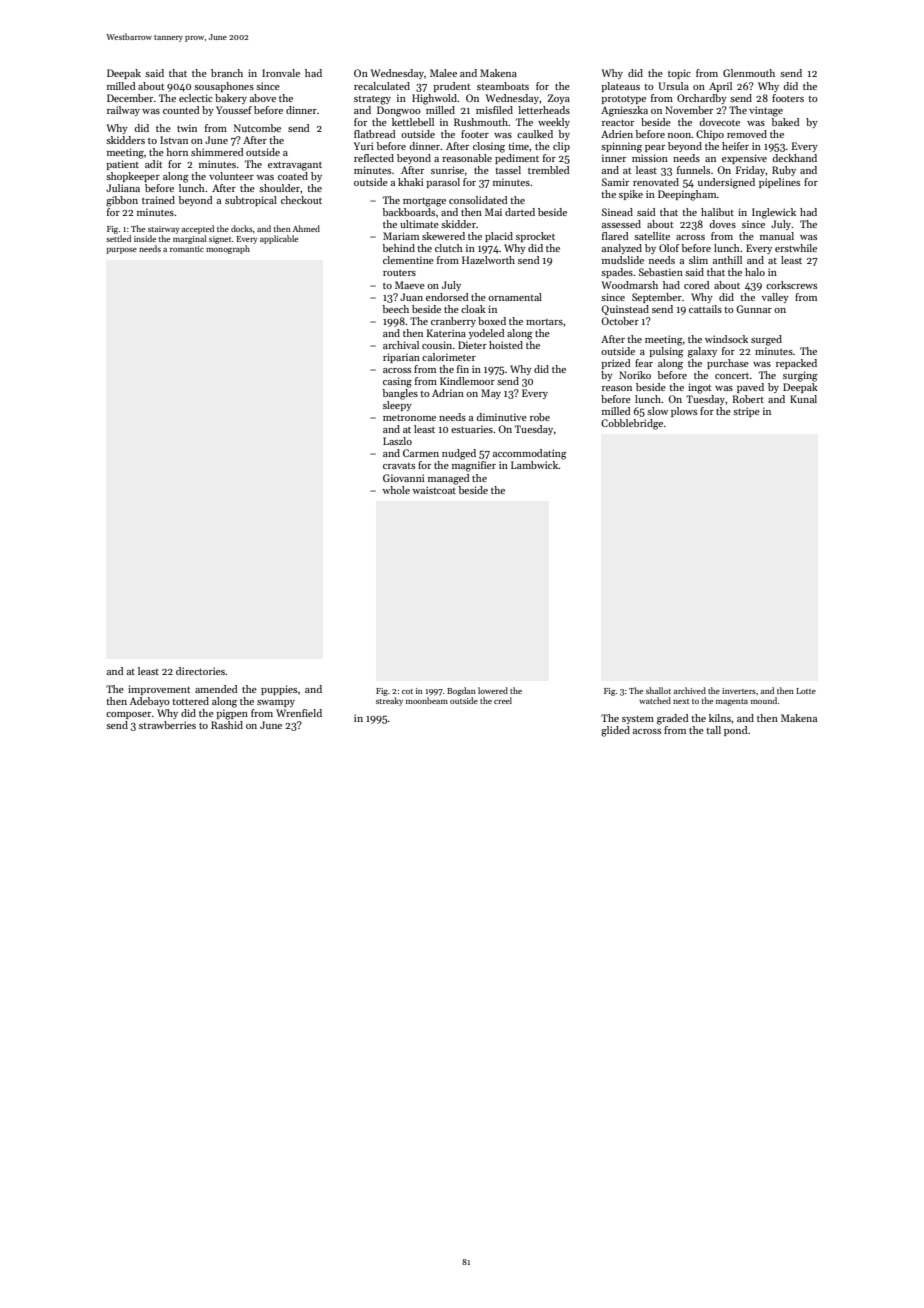 This image has height=1308, width=924. Describe the element at coordinates (227, 73) in the image. I see `branch` at that location.
